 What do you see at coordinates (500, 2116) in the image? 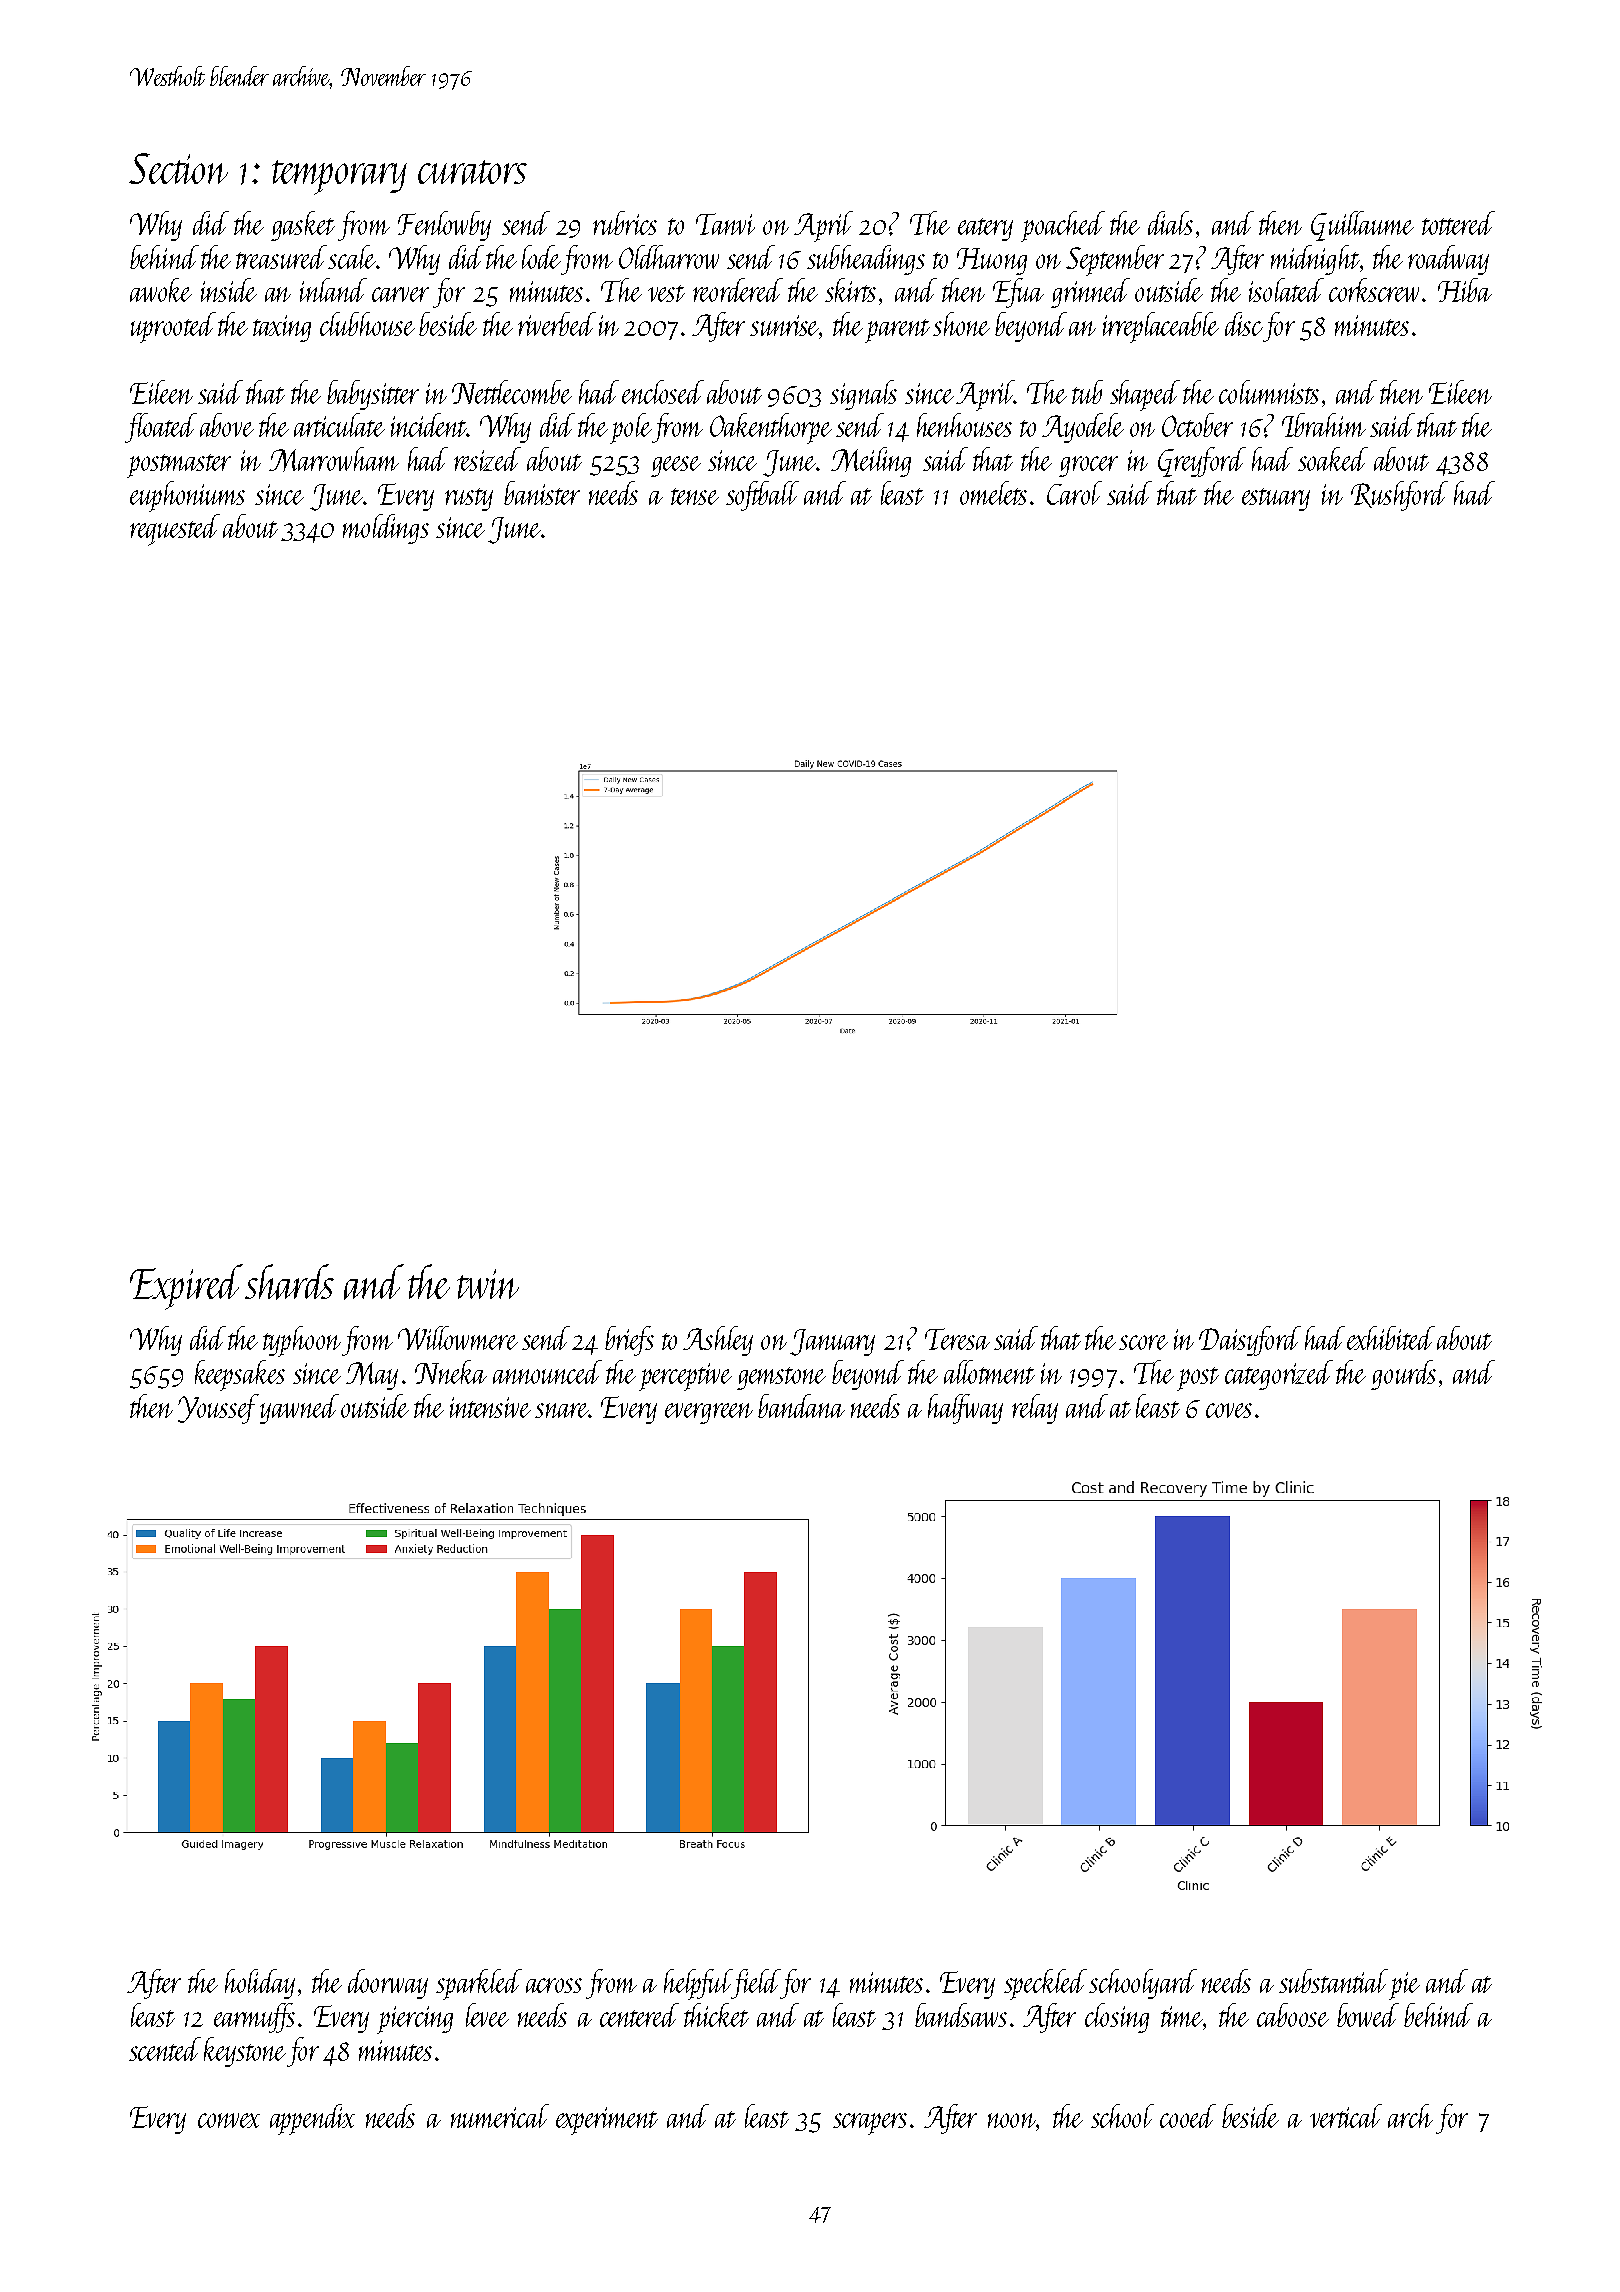
I see `numerical` at bounding box center [500, 2116].
